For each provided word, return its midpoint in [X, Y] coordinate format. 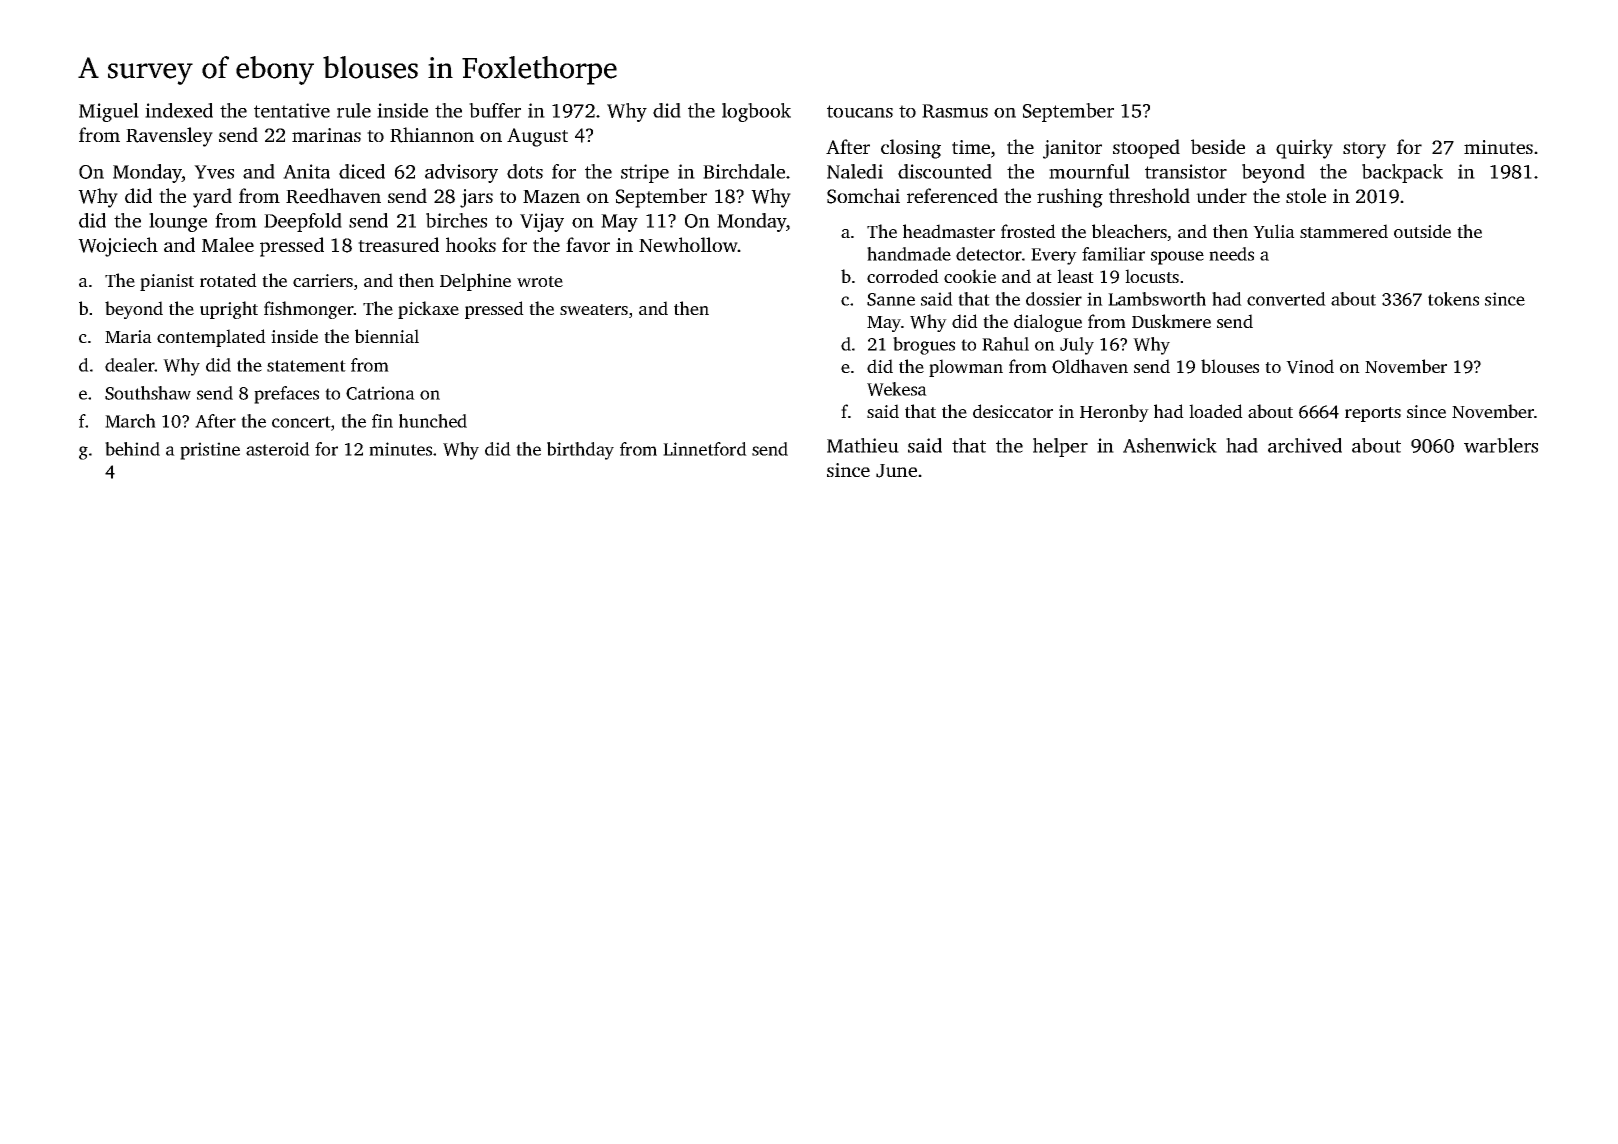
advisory [461, 173]
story [1364, 150]
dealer [130, 365]
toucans [860, 111]
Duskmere [1171, 321]
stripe [645, 173]
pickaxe [428, 310]
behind [132, 449]
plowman [966, 368]
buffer [495, 110]
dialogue [1048, 323]
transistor [1186, 171]
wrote [540, 281]
